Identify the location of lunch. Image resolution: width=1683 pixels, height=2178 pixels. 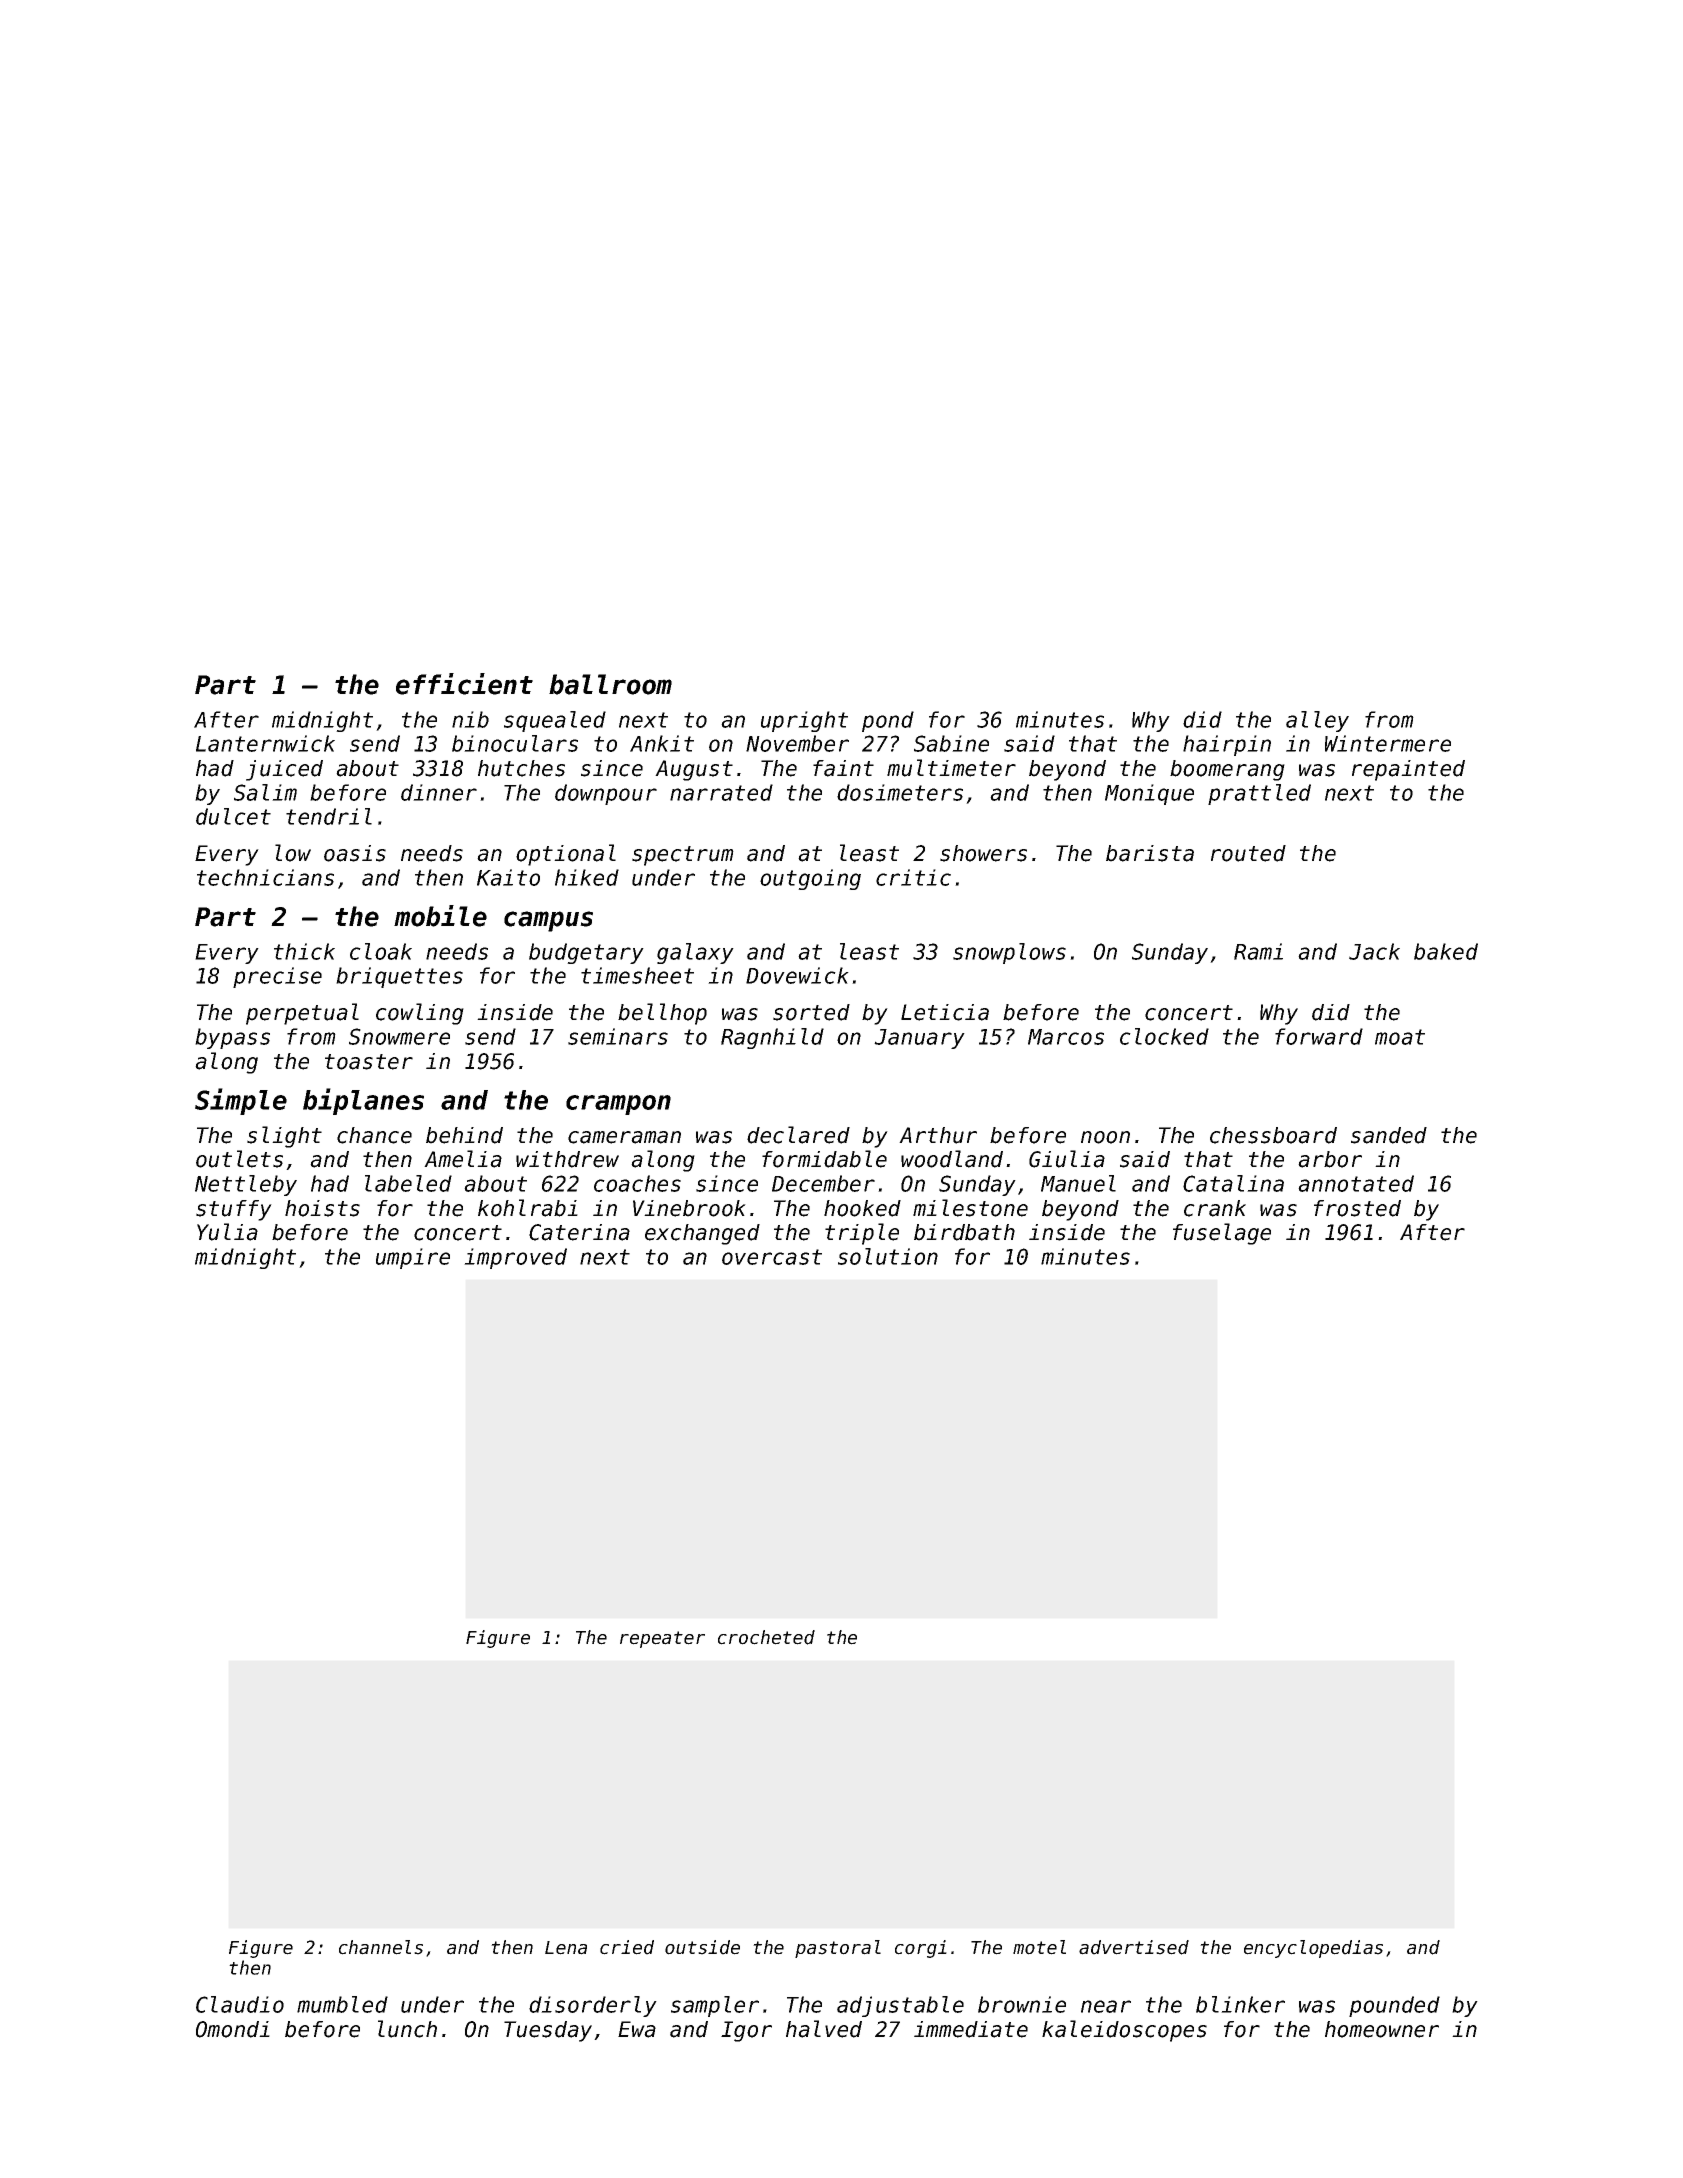
(407, 2029).
